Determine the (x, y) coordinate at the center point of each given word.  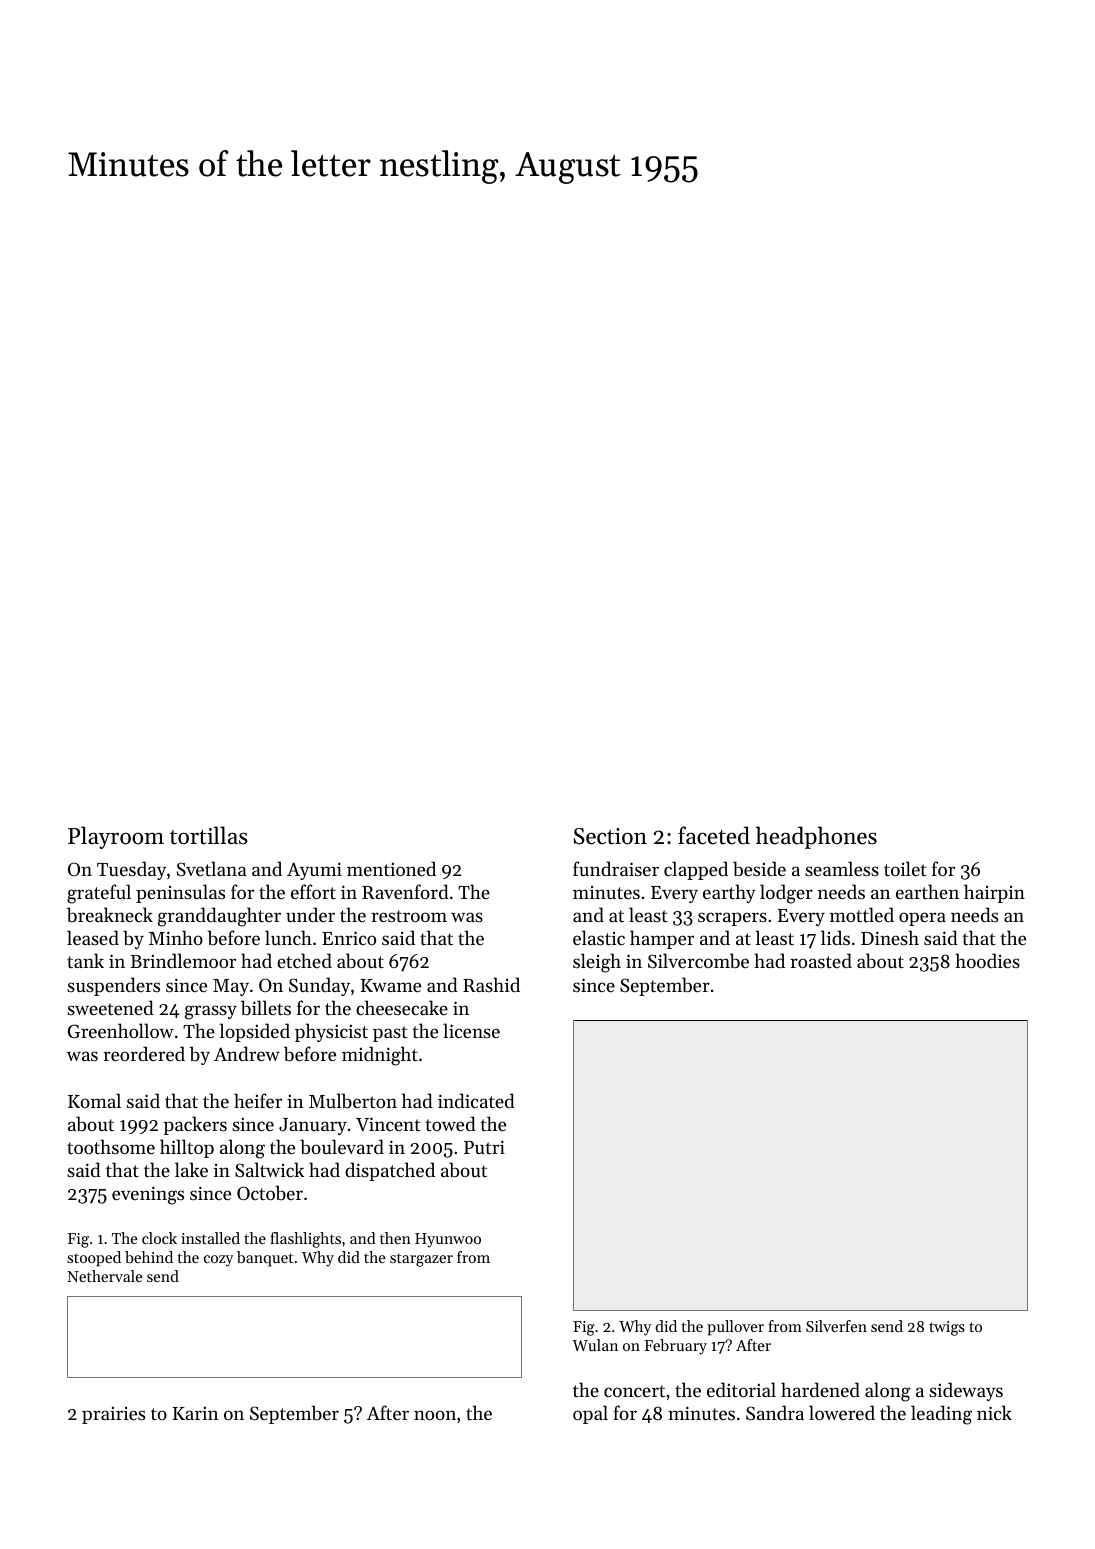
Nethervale (104, 1276)
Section (610, 836)
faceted (714, 835)
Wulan (595, 1345)
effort (313, 891)
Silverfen (836, 1326)
